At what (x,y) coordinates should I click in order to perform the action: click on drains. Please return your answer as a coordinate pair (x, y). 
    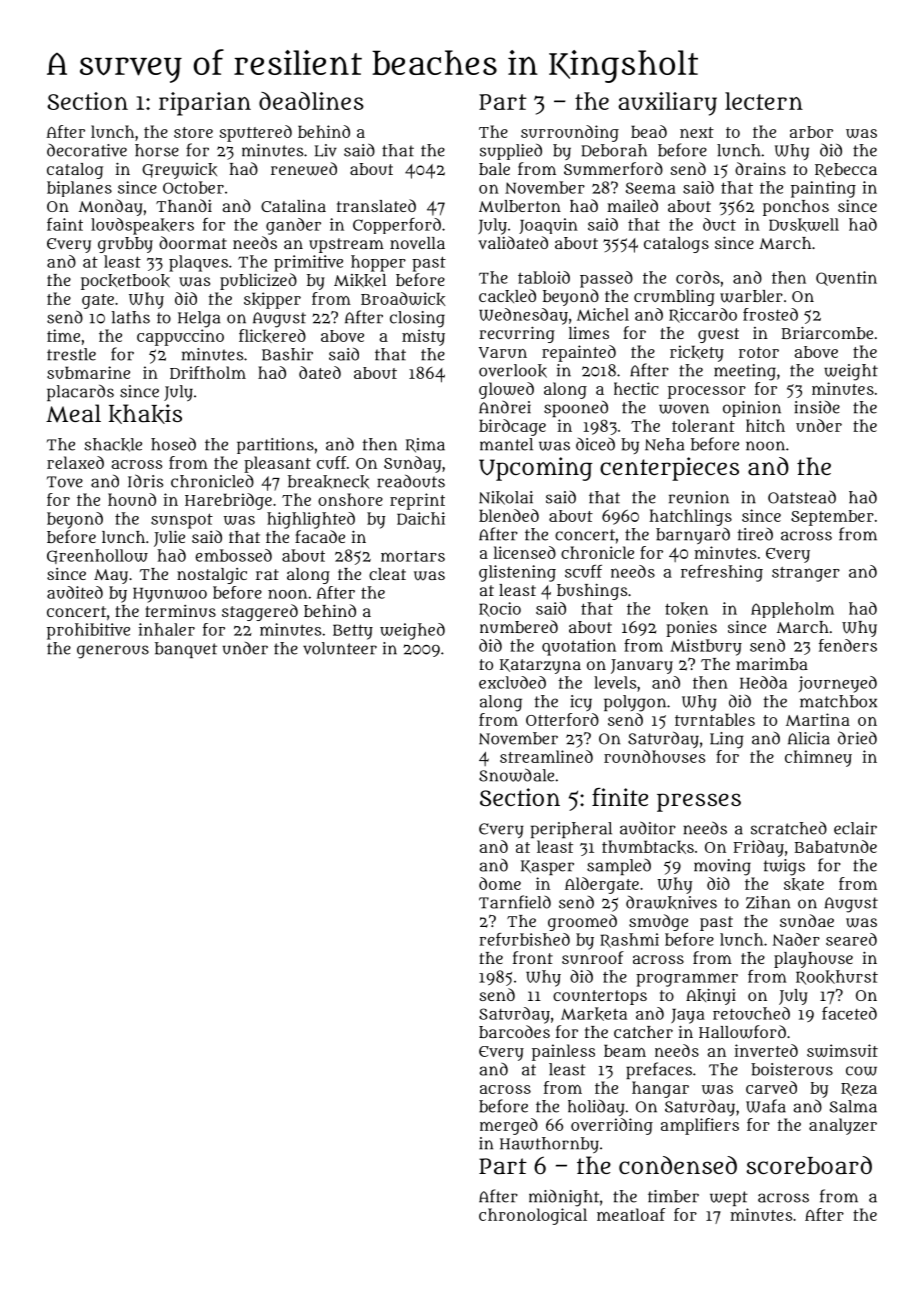
    Looking at the image, I should click on (760, 168).
